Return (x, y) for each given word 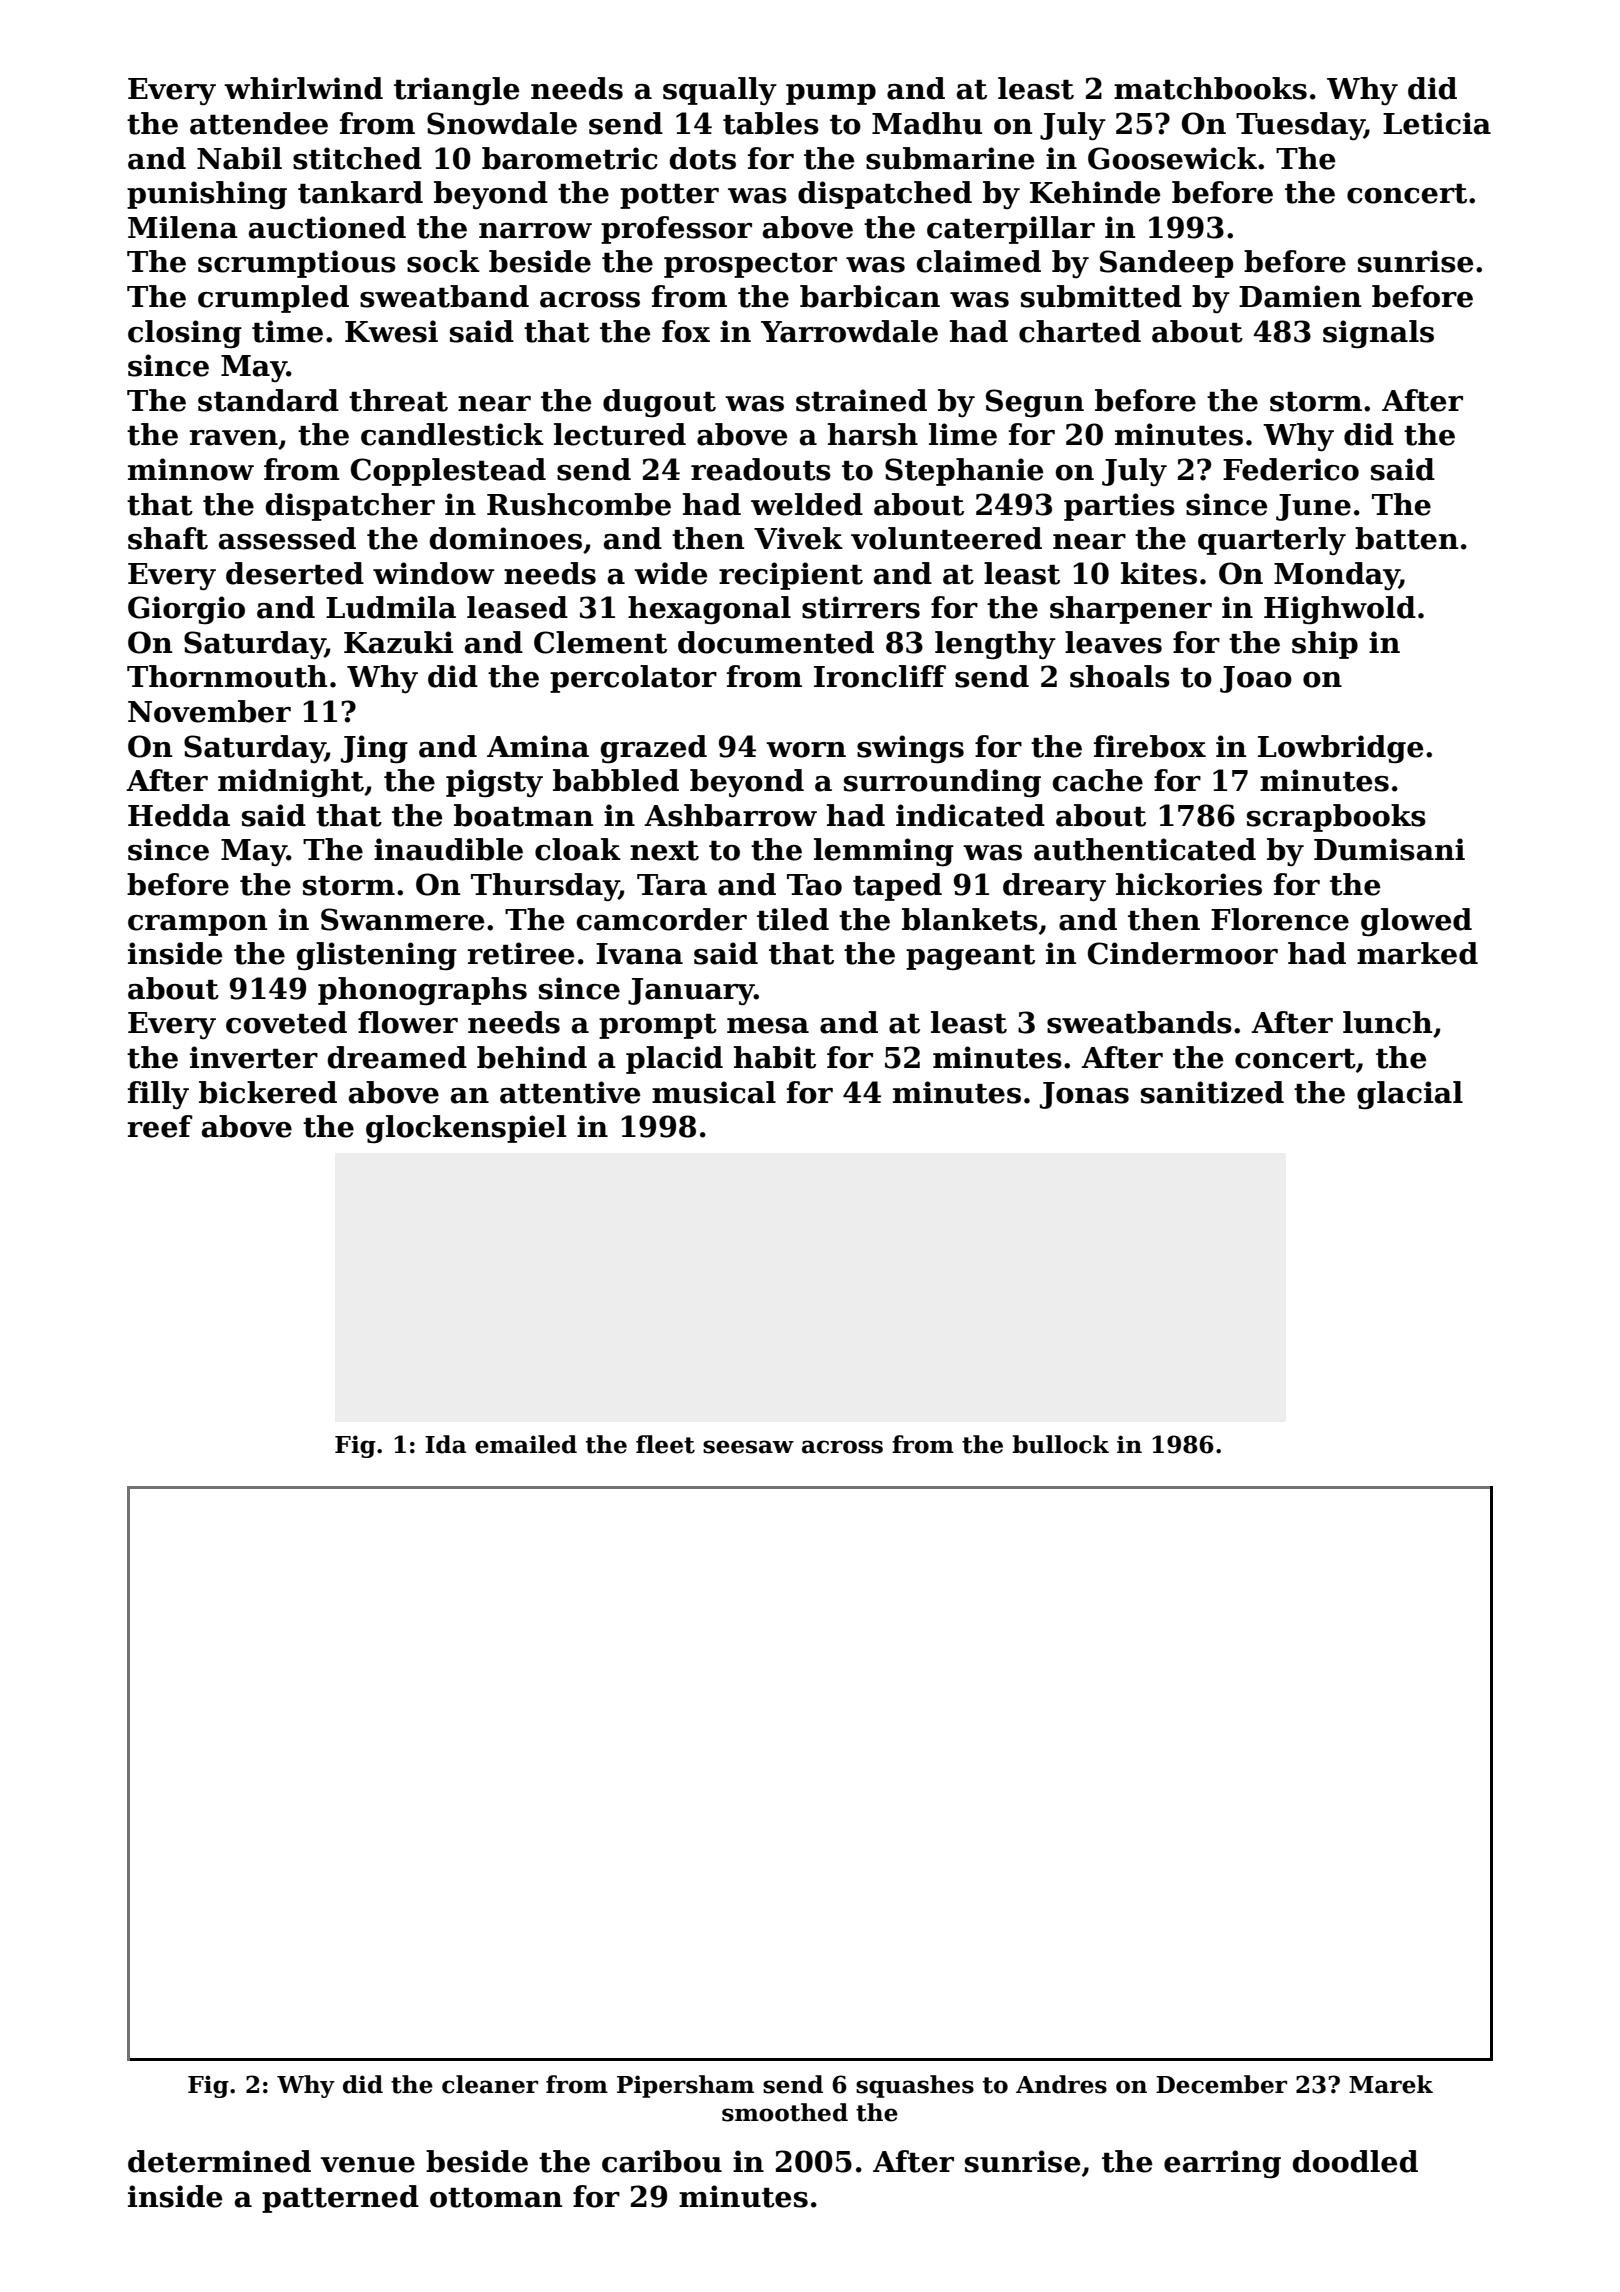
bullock (1061, 1444)
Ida (445, 1444)
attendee (259, 123)
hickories (1189, 884)
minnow (191, 469)
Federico (1291, 469)
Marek (1391, 2084)
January (691, 992)
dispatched (885, 195)
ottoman (496, 2198)
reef (160, 1126)
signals (1378, 334)
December (1221, 2084)
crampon (197, 925)
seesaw (748, 1447)
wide (671, 573)
